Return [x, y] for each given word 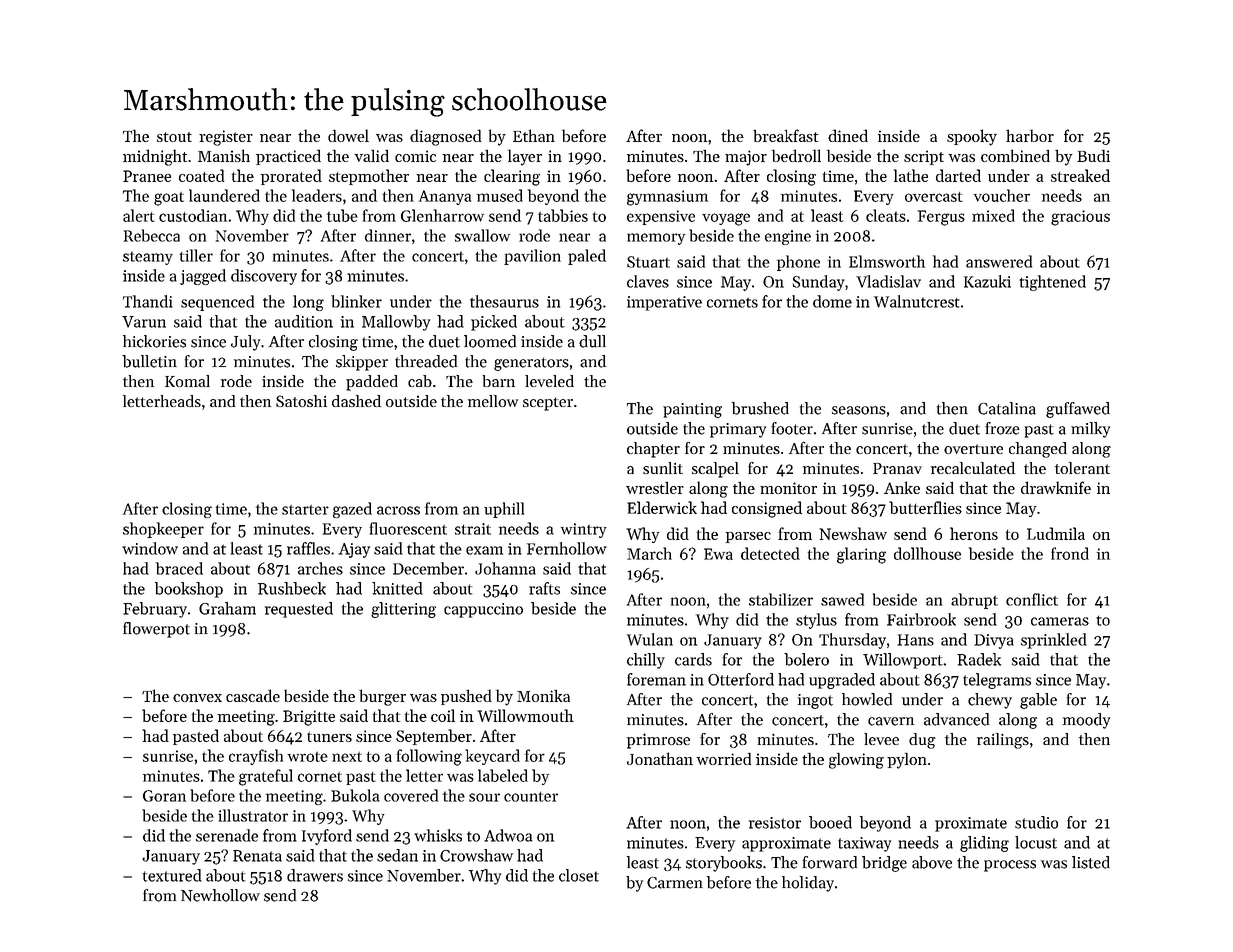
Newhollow [220, 895]
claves [648, 281]
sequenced [217, 303]
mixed [993, 215]
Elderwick [662, 507]
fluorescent [408, 528]
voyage [726, 219]
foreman [656, 679]
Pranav [897, 468]
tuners [329, 737]
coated [201, 175]
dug [922, 741]
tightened [1052, 283]
